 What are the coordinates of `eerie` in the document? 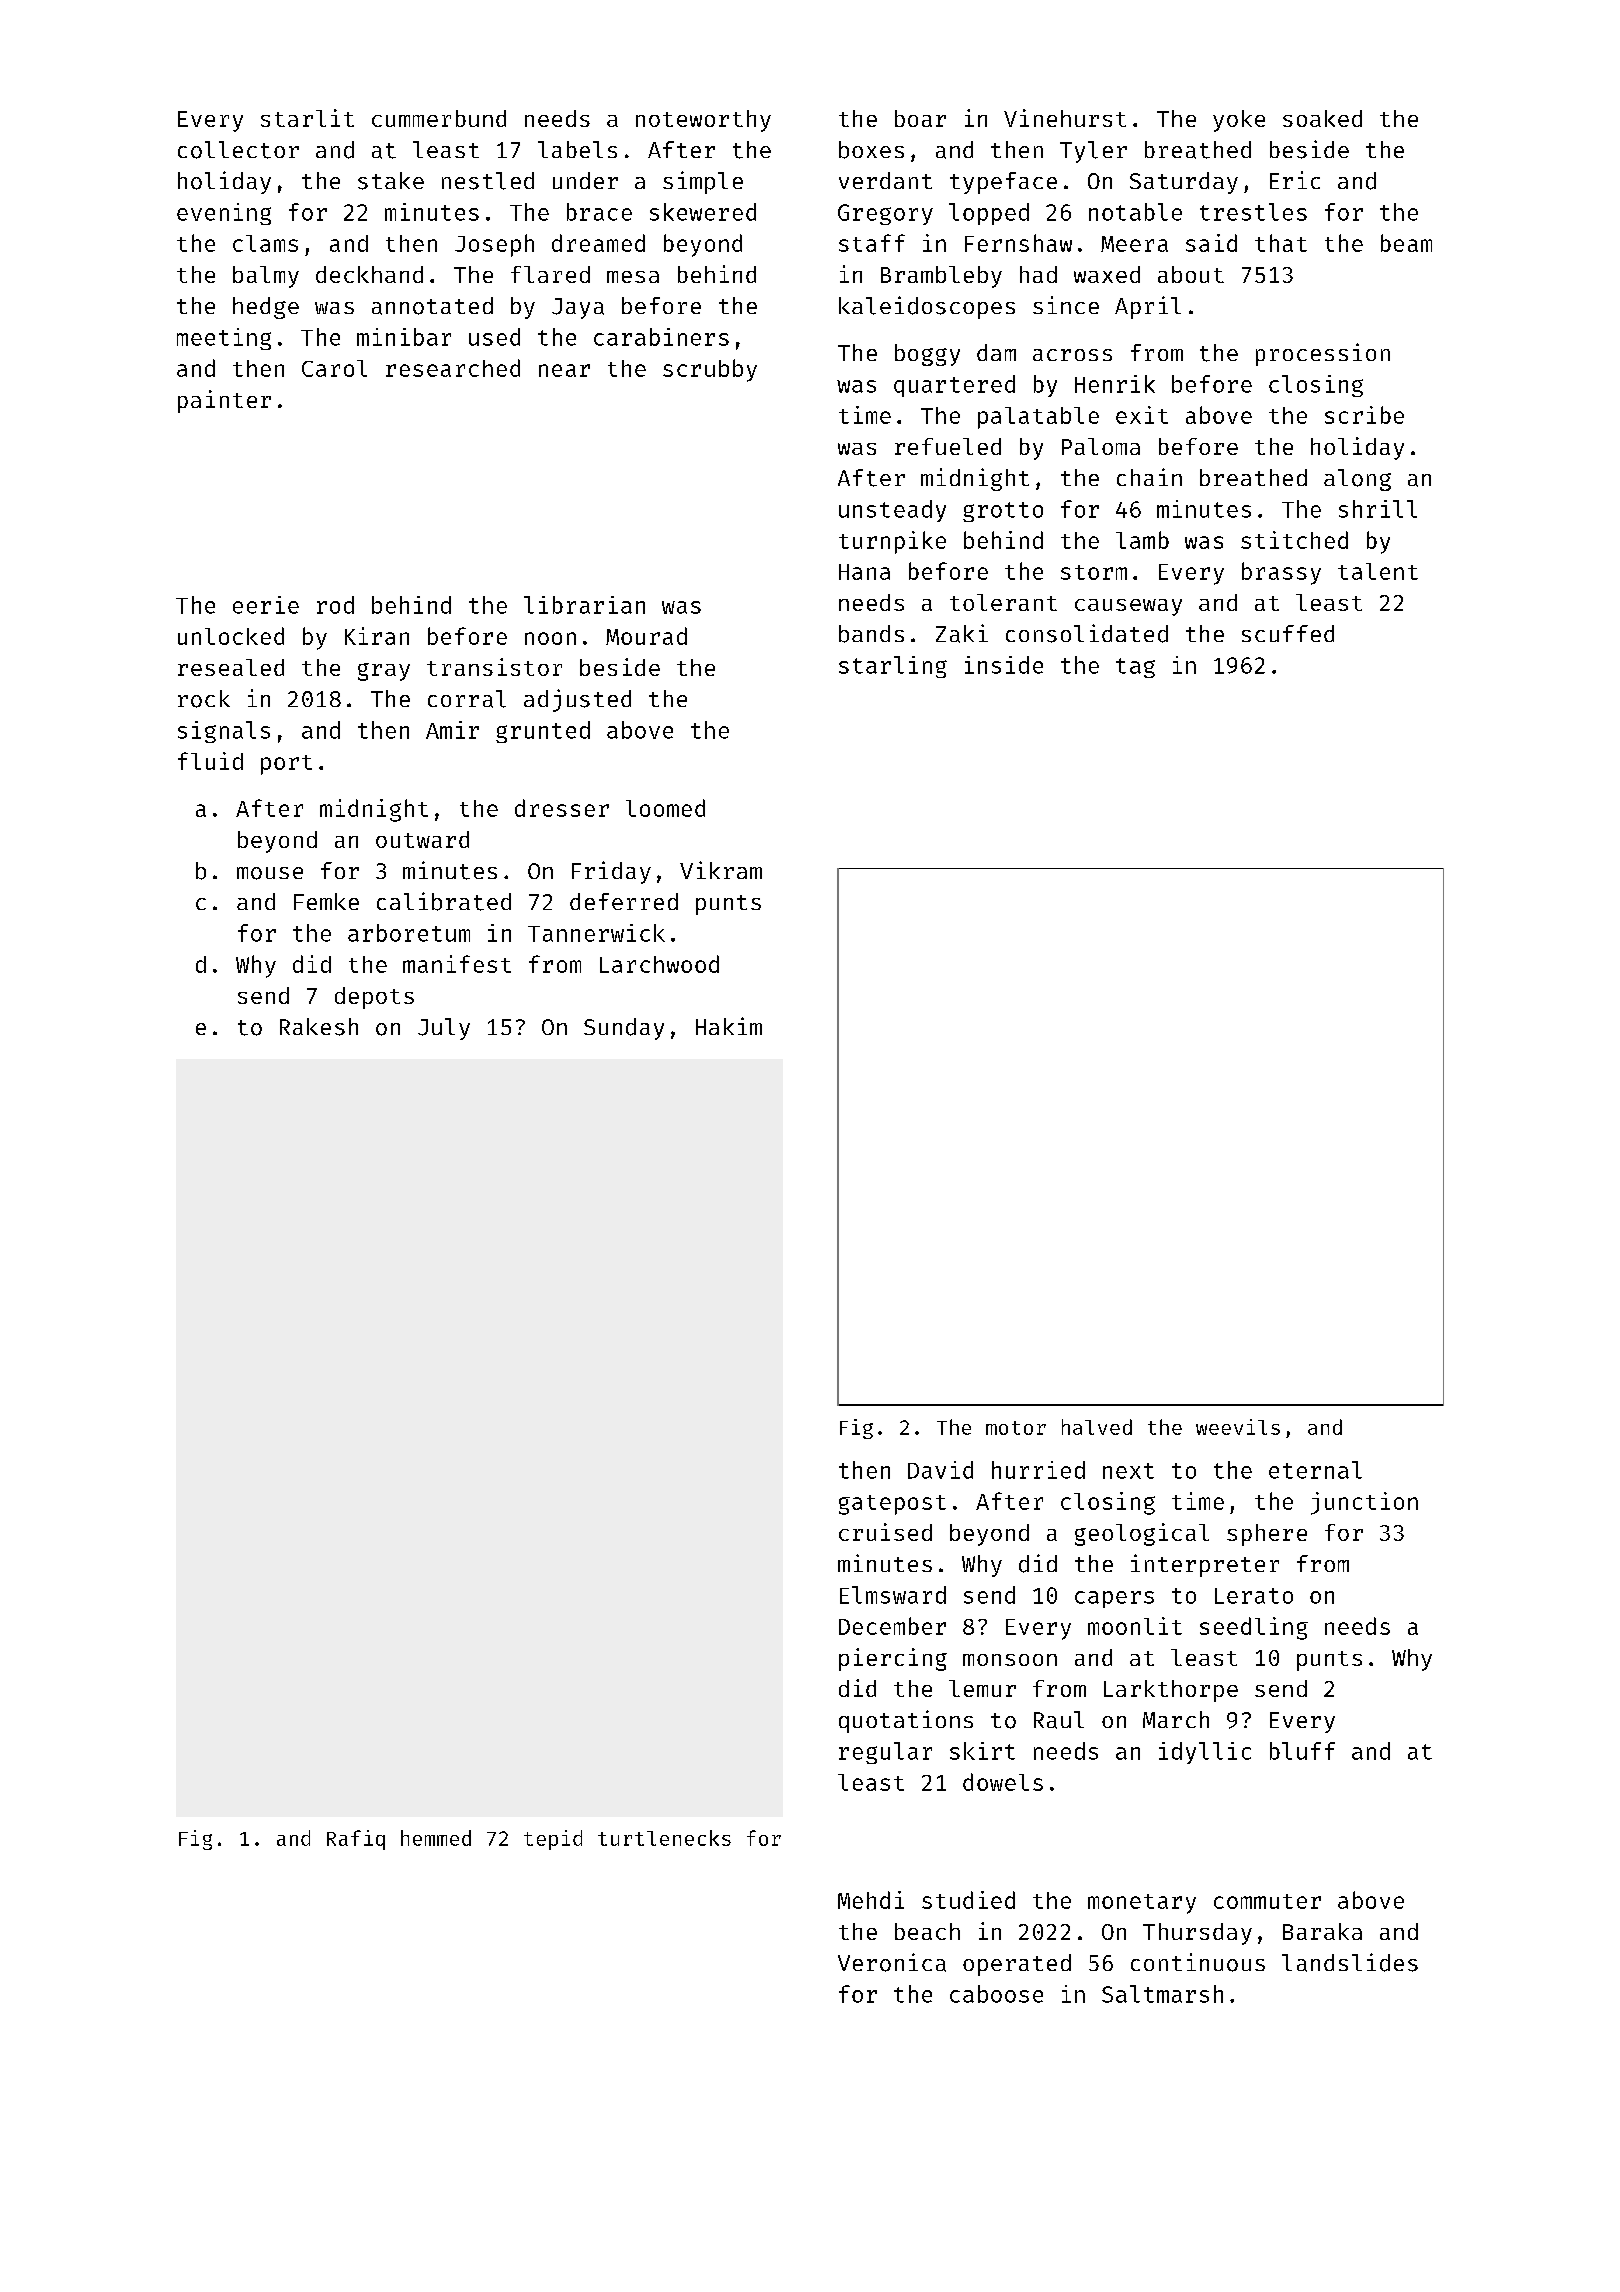 It's located at (266, 605).
